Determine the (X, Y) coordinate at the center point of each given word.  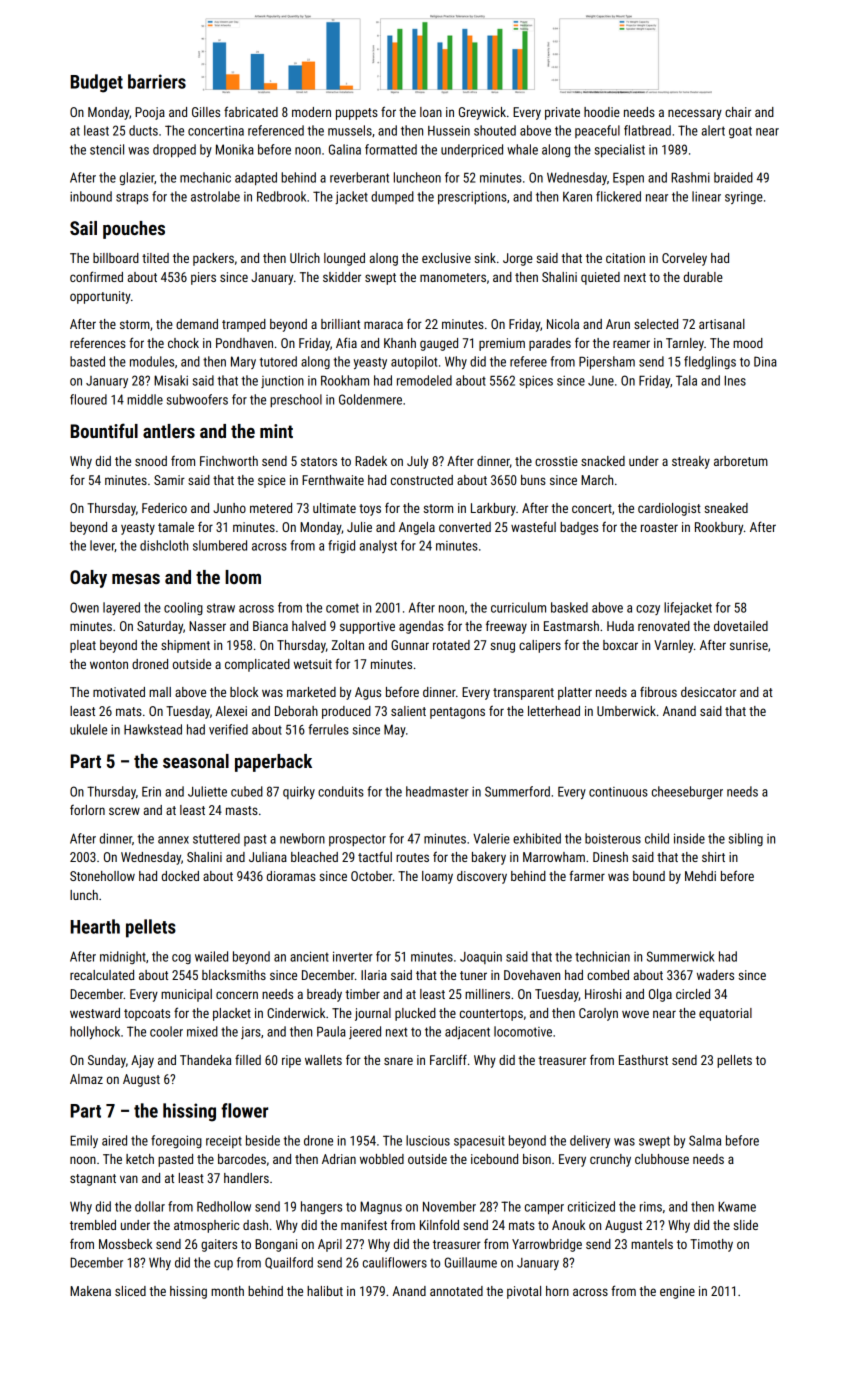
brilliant (340, 324)
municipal (186, 995)
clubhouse (662, 1159)
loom (243, 577)
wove (635, 1014)
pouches (134, 230)
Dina (765, 361)
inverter (353, 956)
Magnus (381, 1207)
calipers (540, 646)
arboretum (741, 461)
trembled (93, 1225)
